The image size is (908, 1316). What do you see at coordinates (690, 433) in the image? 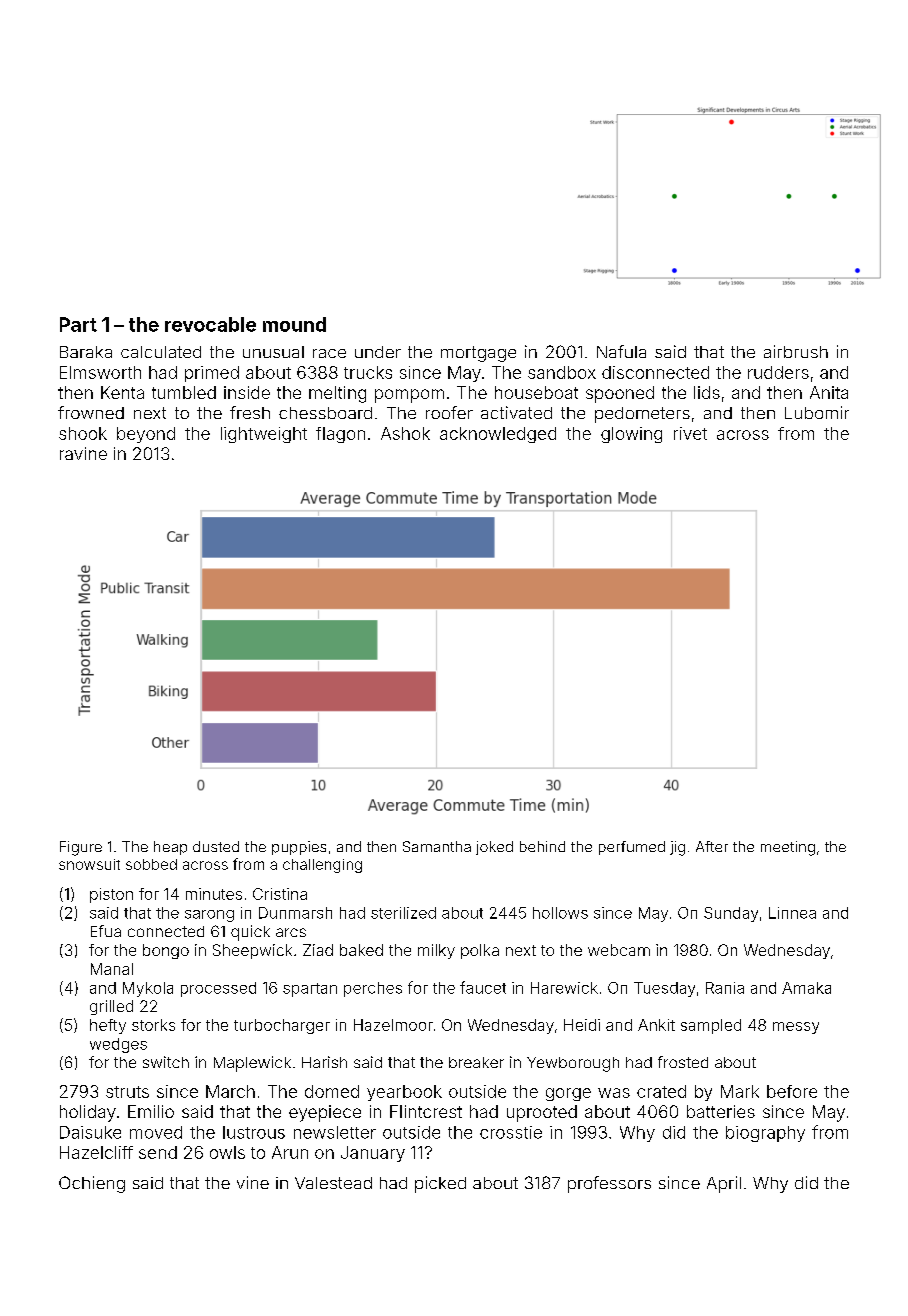
I see `rivet` at bounding box center [690, 433].
